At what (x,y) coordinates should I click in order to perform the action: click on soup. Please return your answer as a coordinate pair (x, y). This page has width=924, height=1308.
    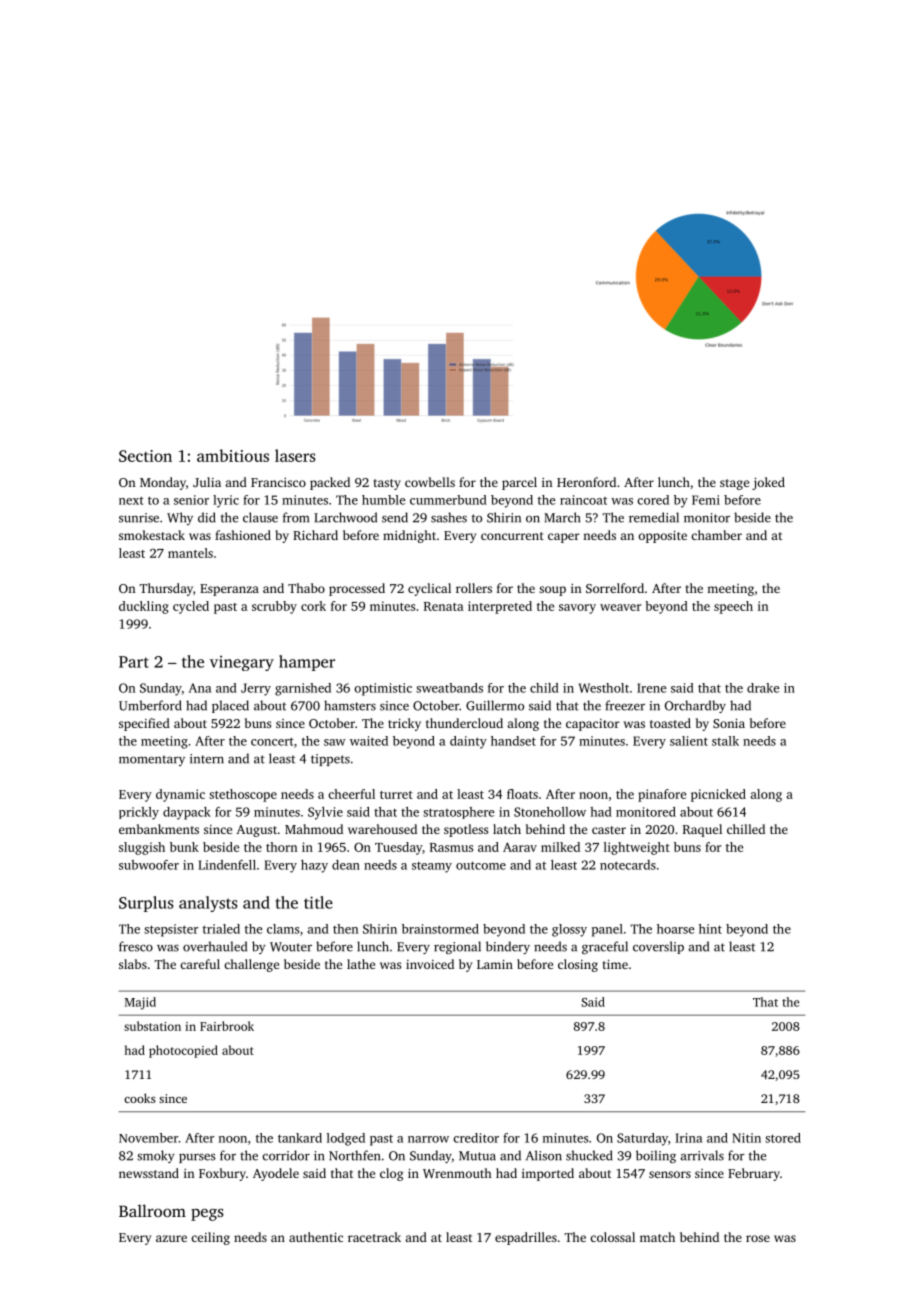
    Looking at the image, I should click on (552, 591).
